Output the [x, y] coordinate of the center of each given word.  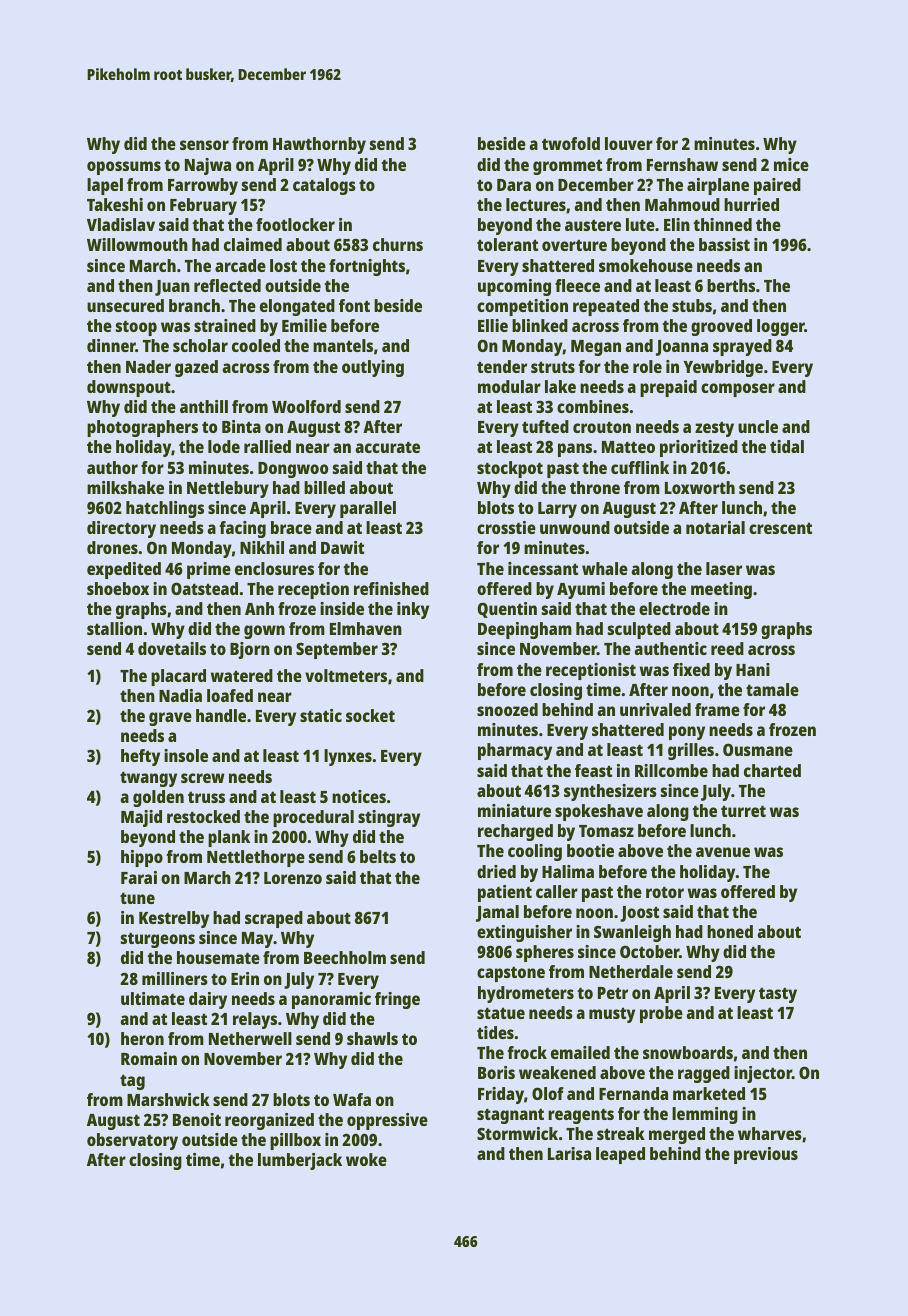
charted [772, 770]
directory [121, 529]
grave [170, 719]
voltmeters [346, 675]
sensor [204, 145]
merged [677, 1135]
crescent [780, 528]
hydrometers [526, 994]
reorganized [269, 1121]
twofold [571, 143]
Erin [245, 978]
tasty [778, 995]
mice [791, 164]
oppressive [387, 1121]
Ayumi [581, 590]
